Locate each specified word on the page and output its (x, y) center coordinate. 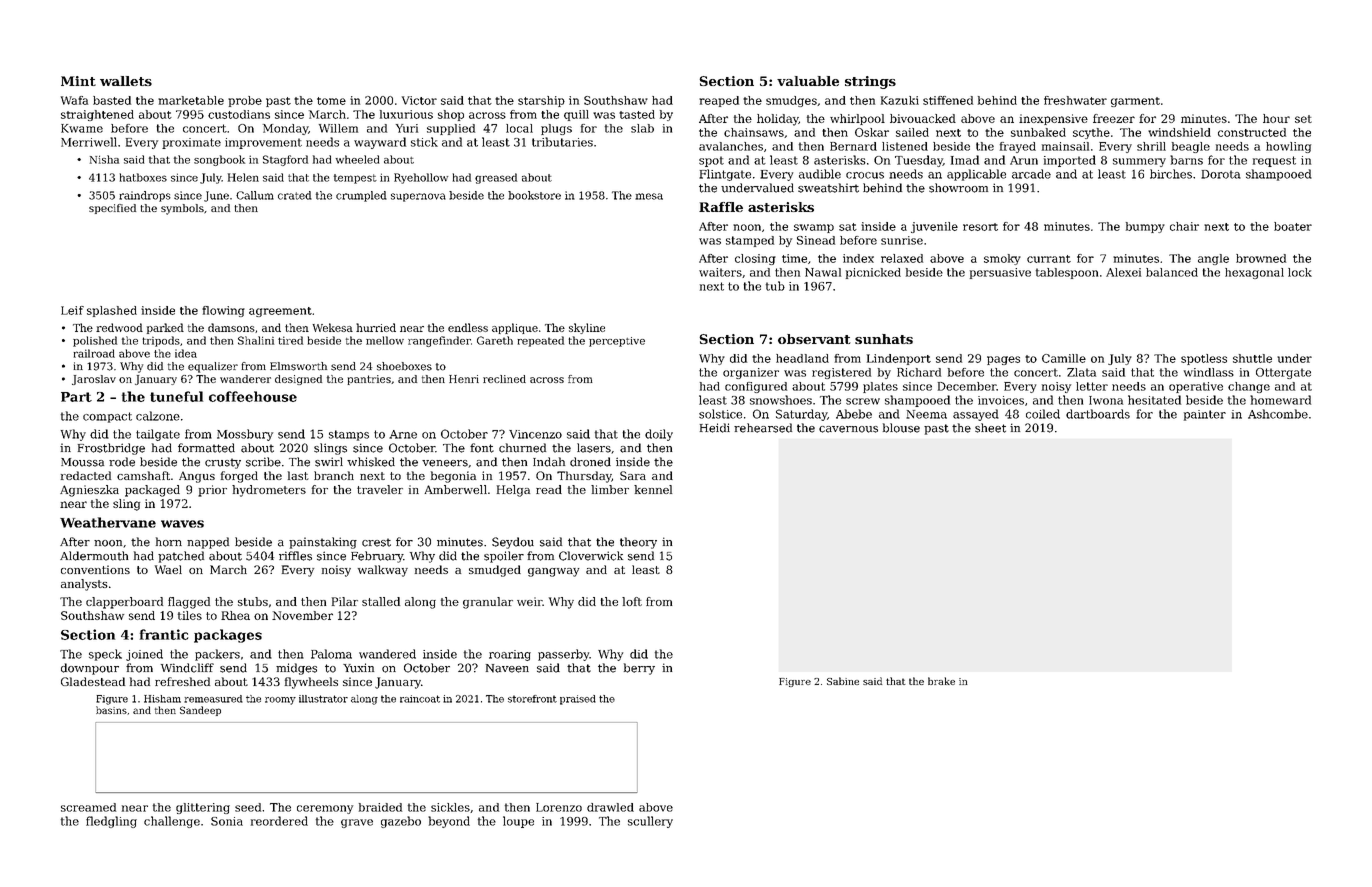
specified (112, 209)
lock (1300, 272)
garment (1135, 102)
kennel (653, 489)
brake (941, 681)
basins (111, 710)
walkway (383, 571)
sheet (990, 428)
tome (331, 101)
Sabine (843, 681)
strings (870, 82)
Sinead (816, 240)
